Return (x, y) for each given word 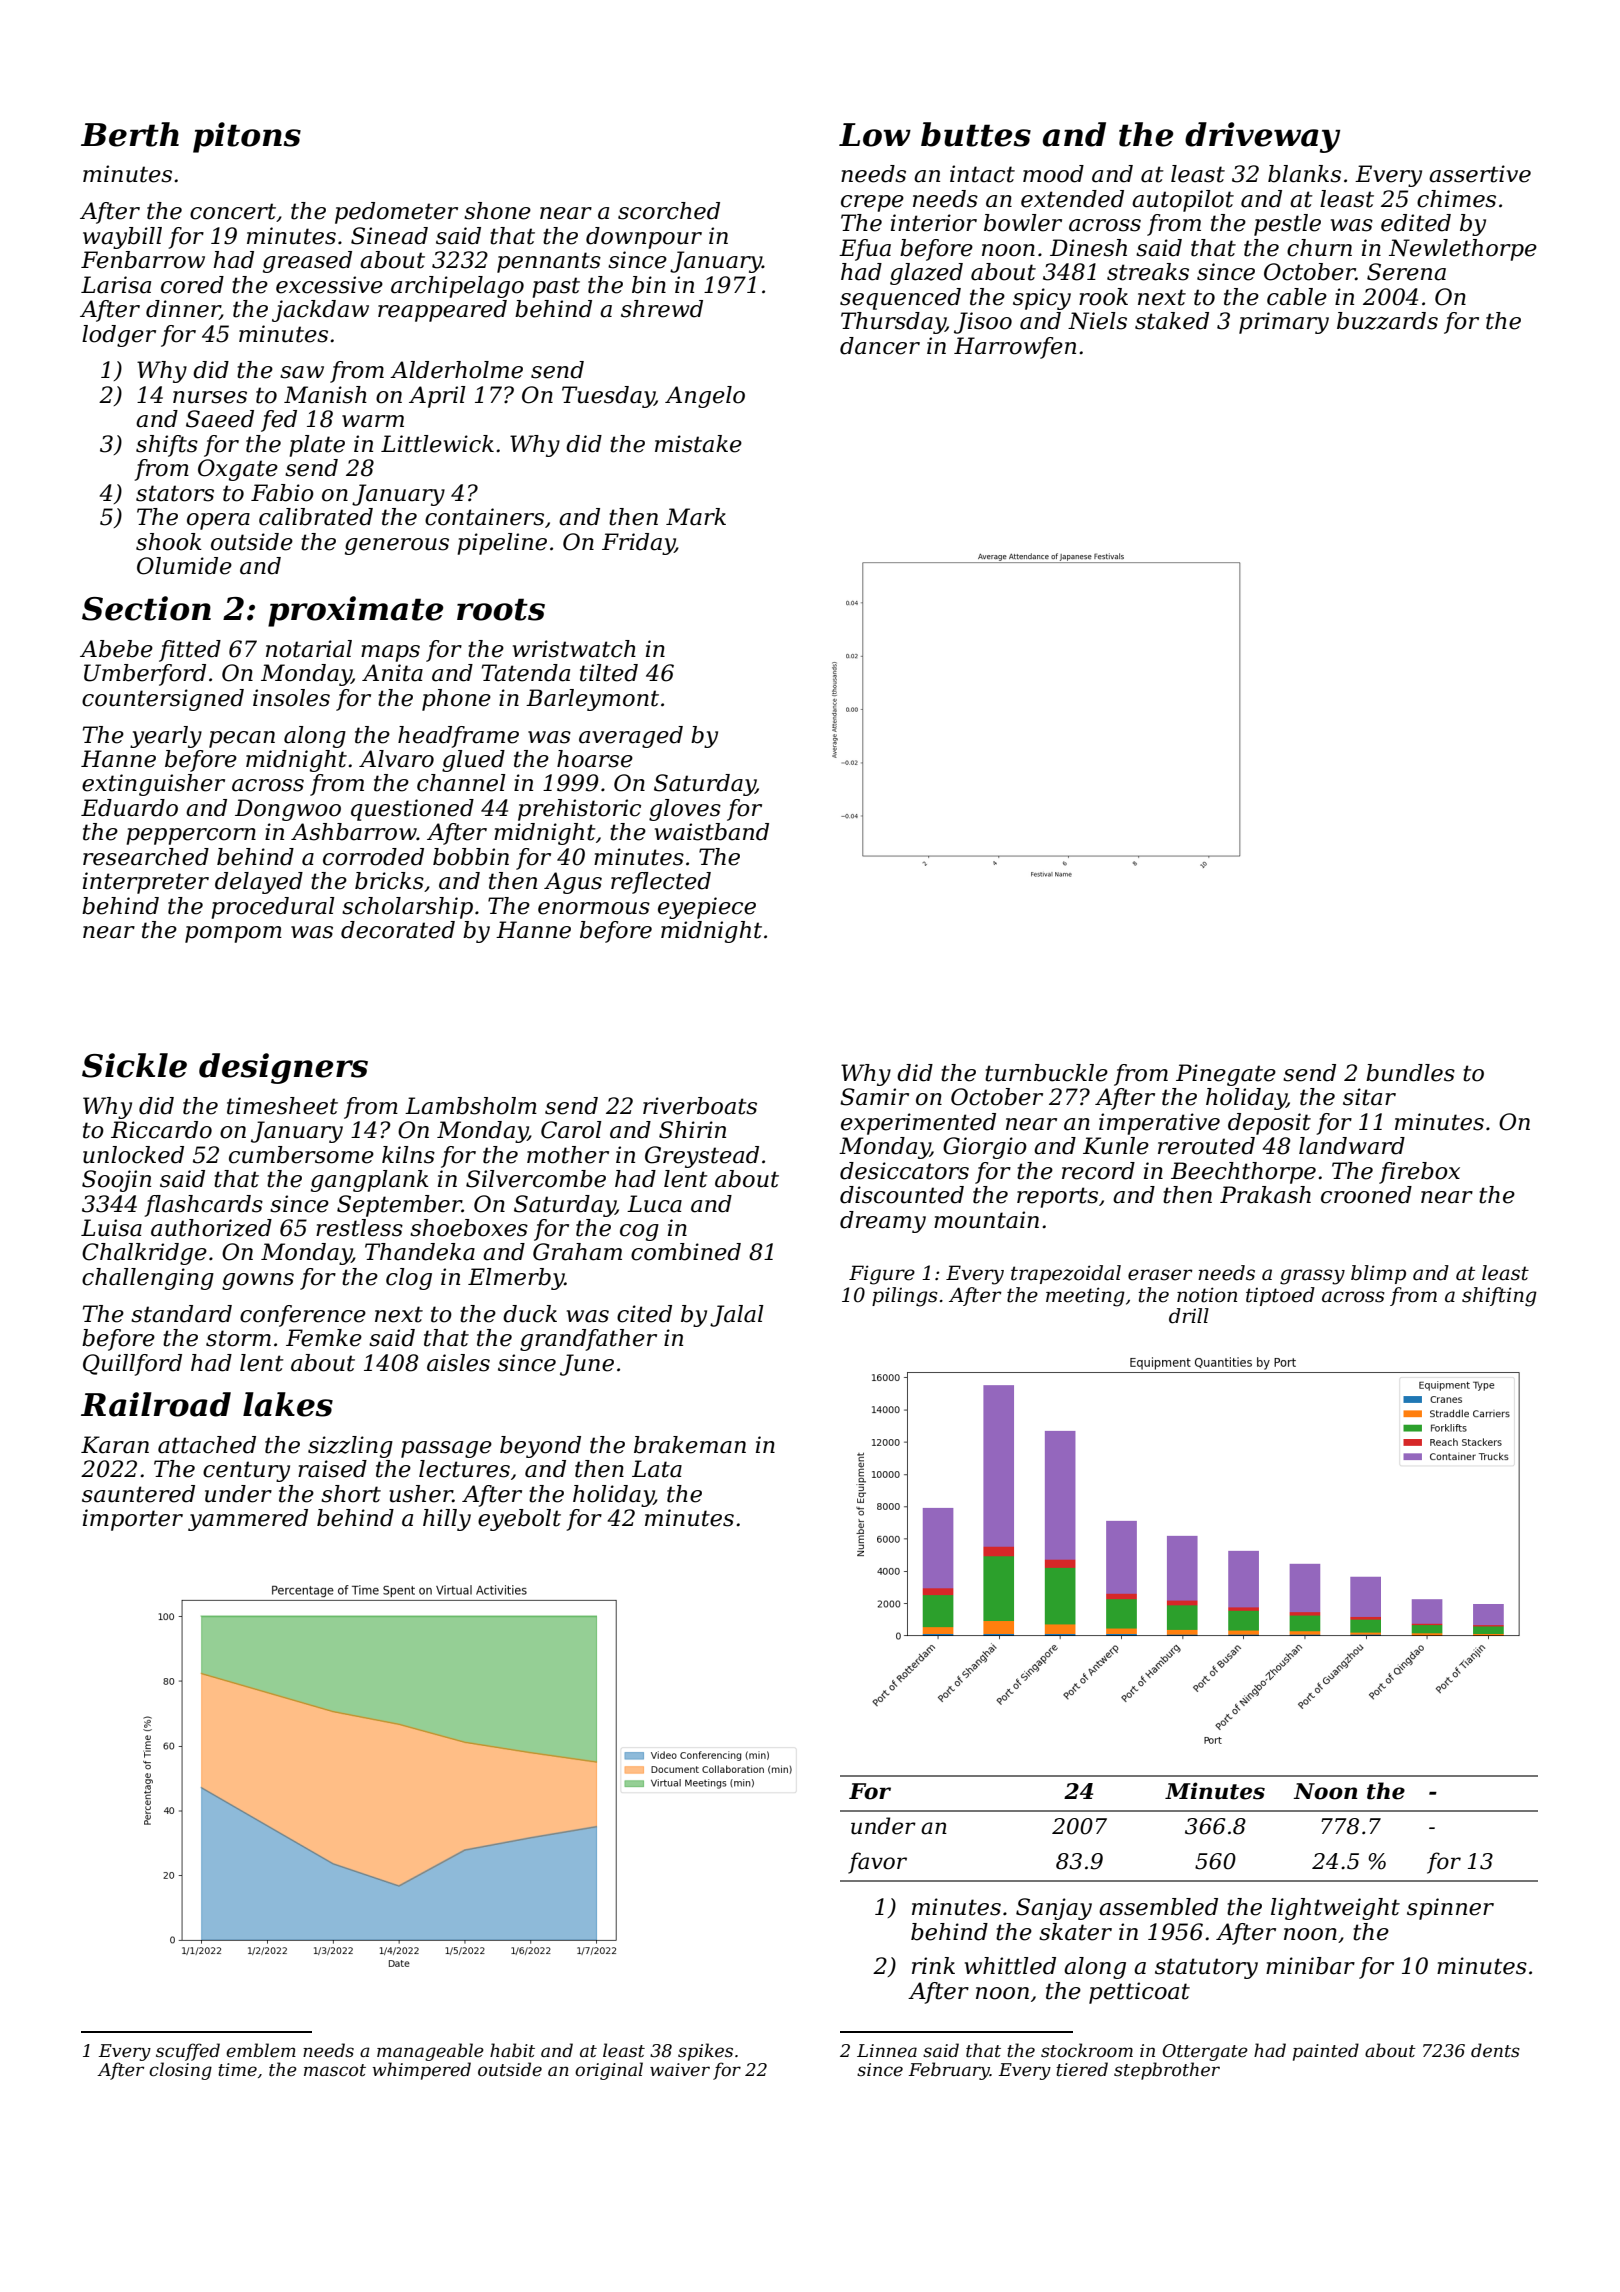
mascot (335, 2070)
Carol (571, 1130)
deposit (1269, 1124)
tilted (609, 673)
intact (982, 174)
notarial (309, 649)
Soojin (116, 1181)
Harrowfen (1015, 348)
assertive (1480, 174)
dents (1495, 2050)
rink (933, 1965)
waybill (122, 238)
